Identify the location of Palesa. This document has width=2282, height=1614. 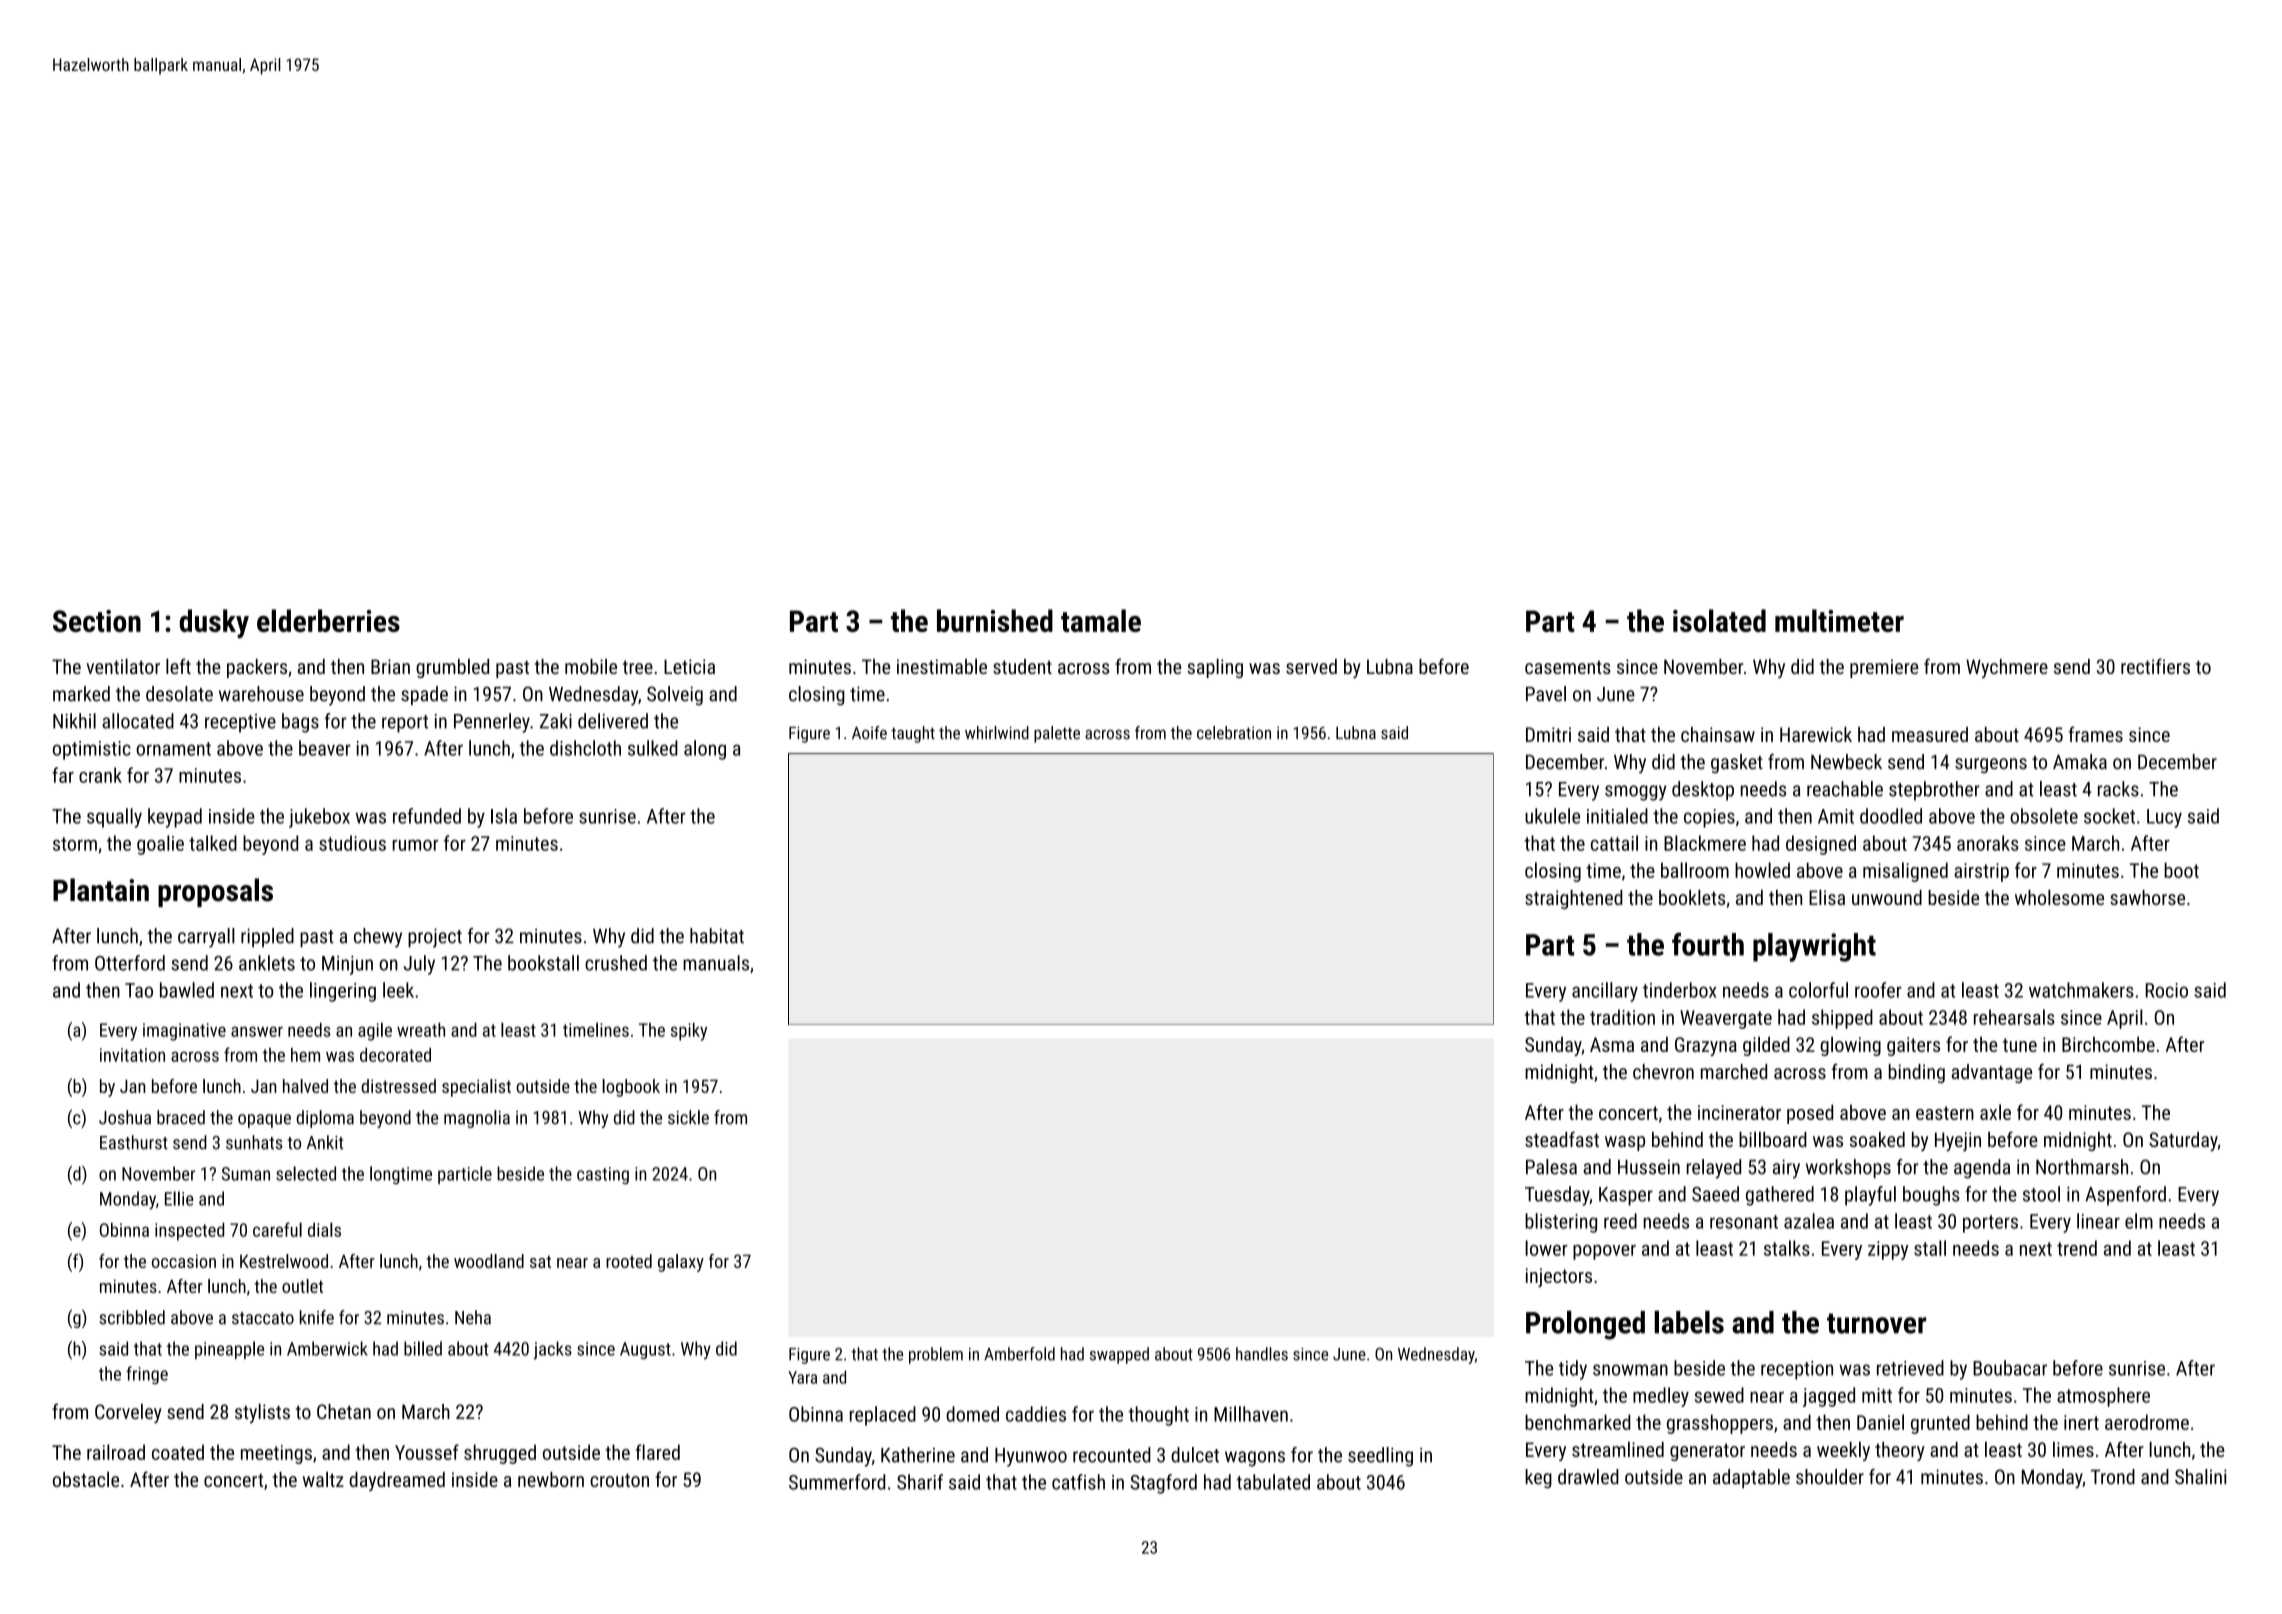
(1551, 1167).
